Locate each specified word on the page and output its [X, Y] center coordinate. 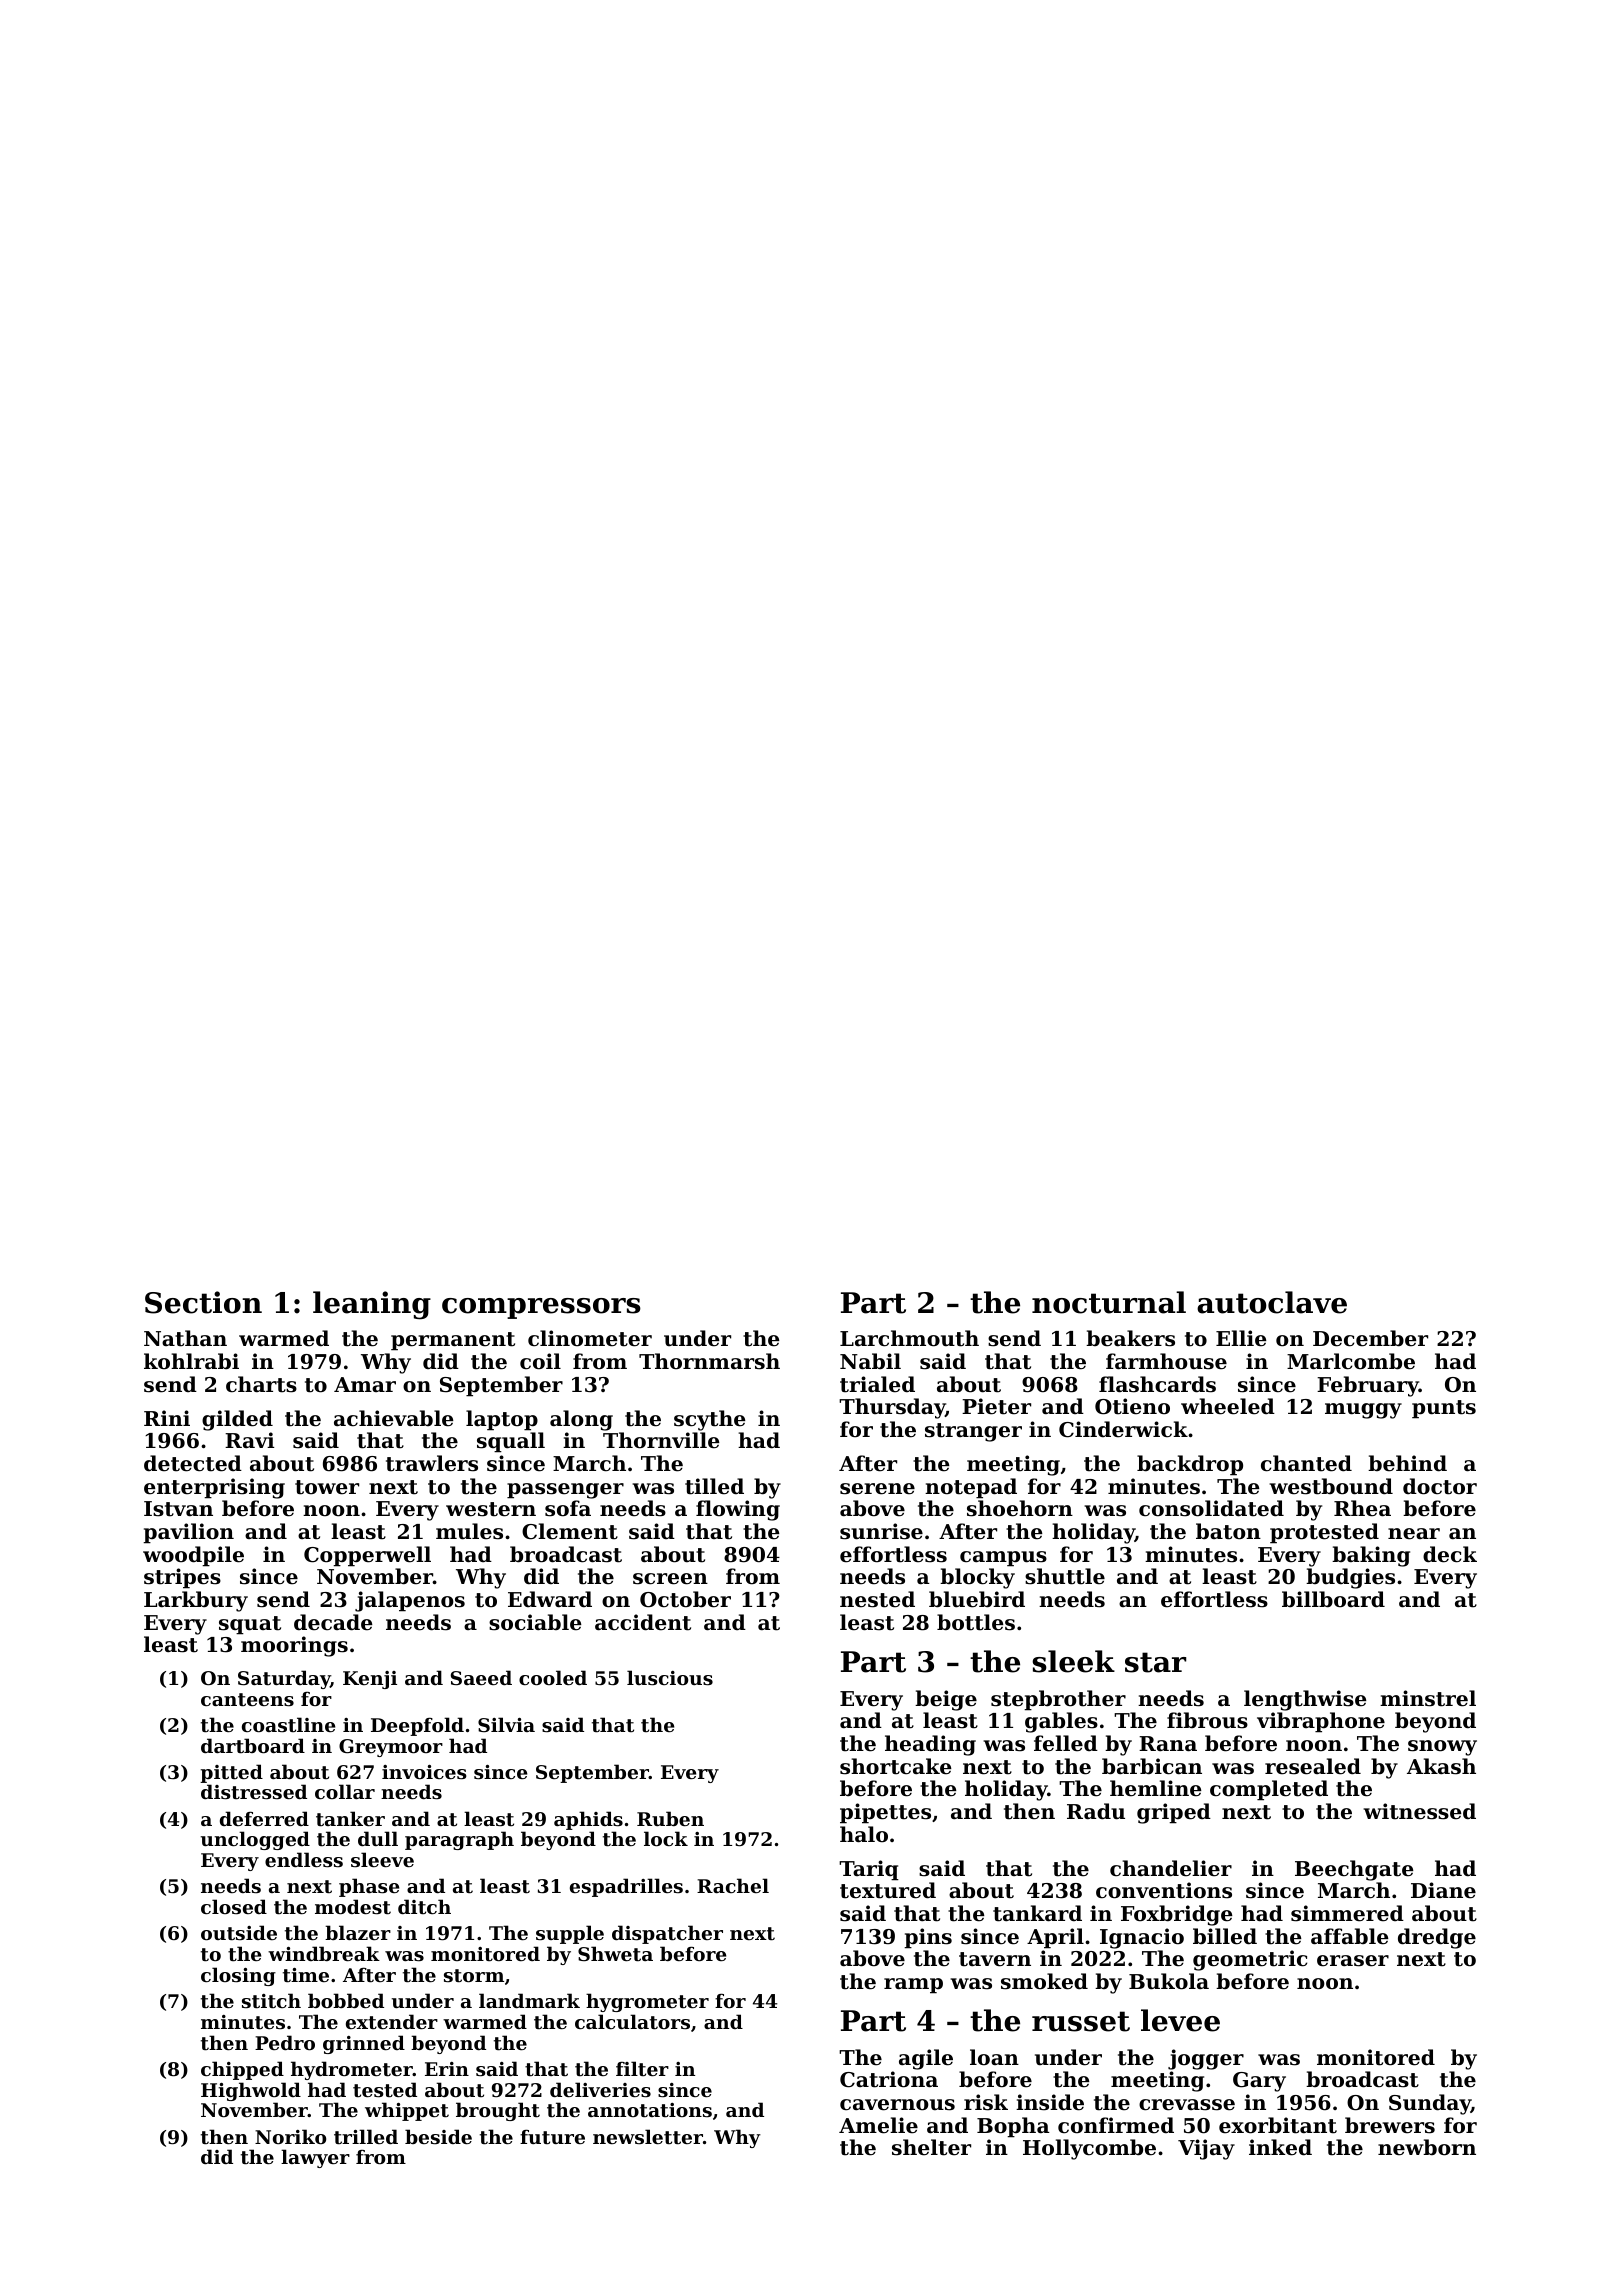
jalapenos [410, 1601]
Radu [1096, 1811]
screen [670, 1579]
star [1155, 1662]
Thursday [892, 1408]
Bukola [1169, 1981]
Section [203, 1302]
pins [928, 1938]
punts [1444, 1409]
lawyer [315, 2158]
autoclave [1272, 1302]
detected [193, 1463]
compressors [541, 1308]
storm [474, 1976]
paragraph [459, 1840]
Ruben [670, 1818]
